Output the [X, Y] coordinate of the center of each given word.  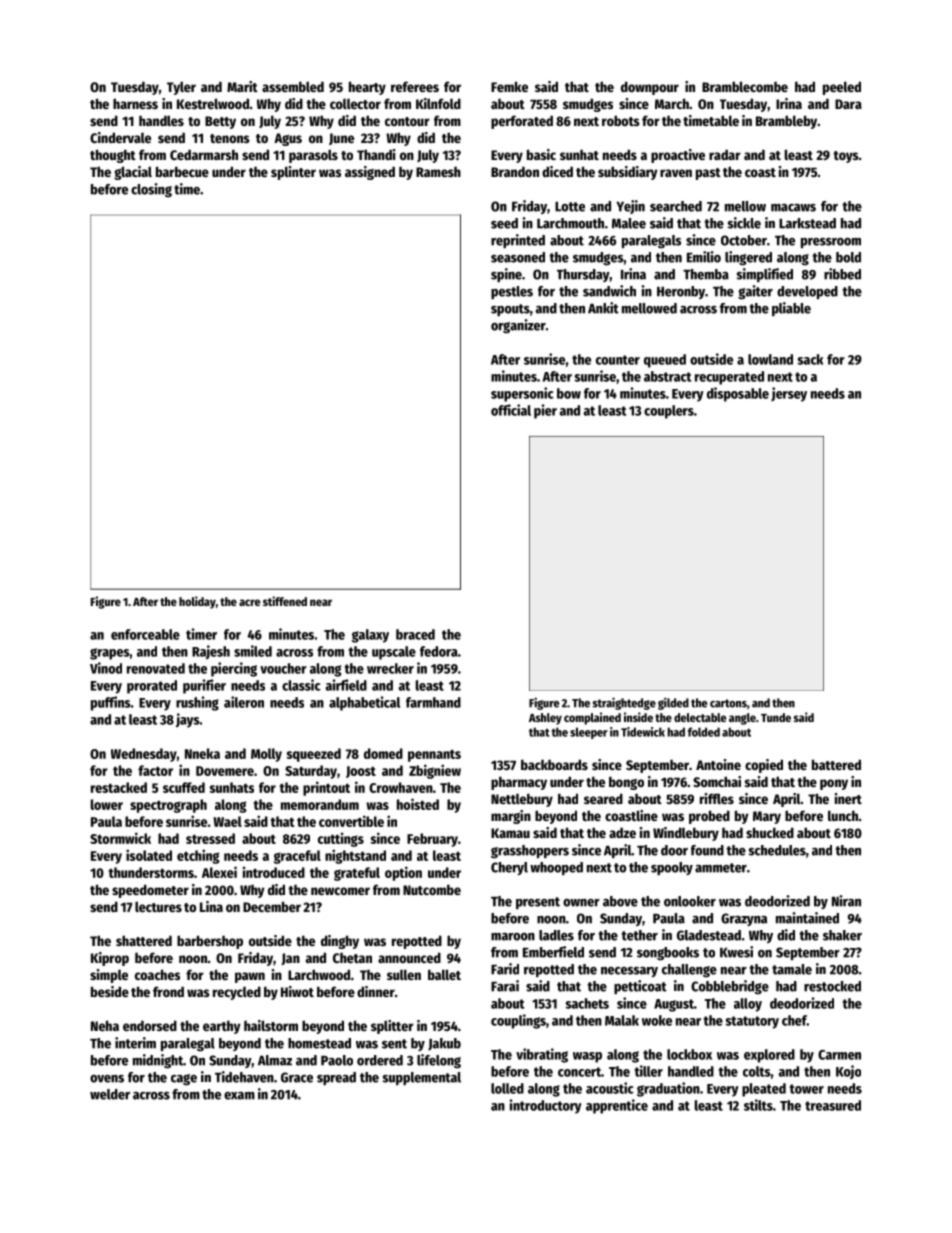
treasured [833, 1105]
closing [151, 190]
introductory [545, 1106]
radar [725, 154]
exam [239, 1096]
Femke [509, 86]
